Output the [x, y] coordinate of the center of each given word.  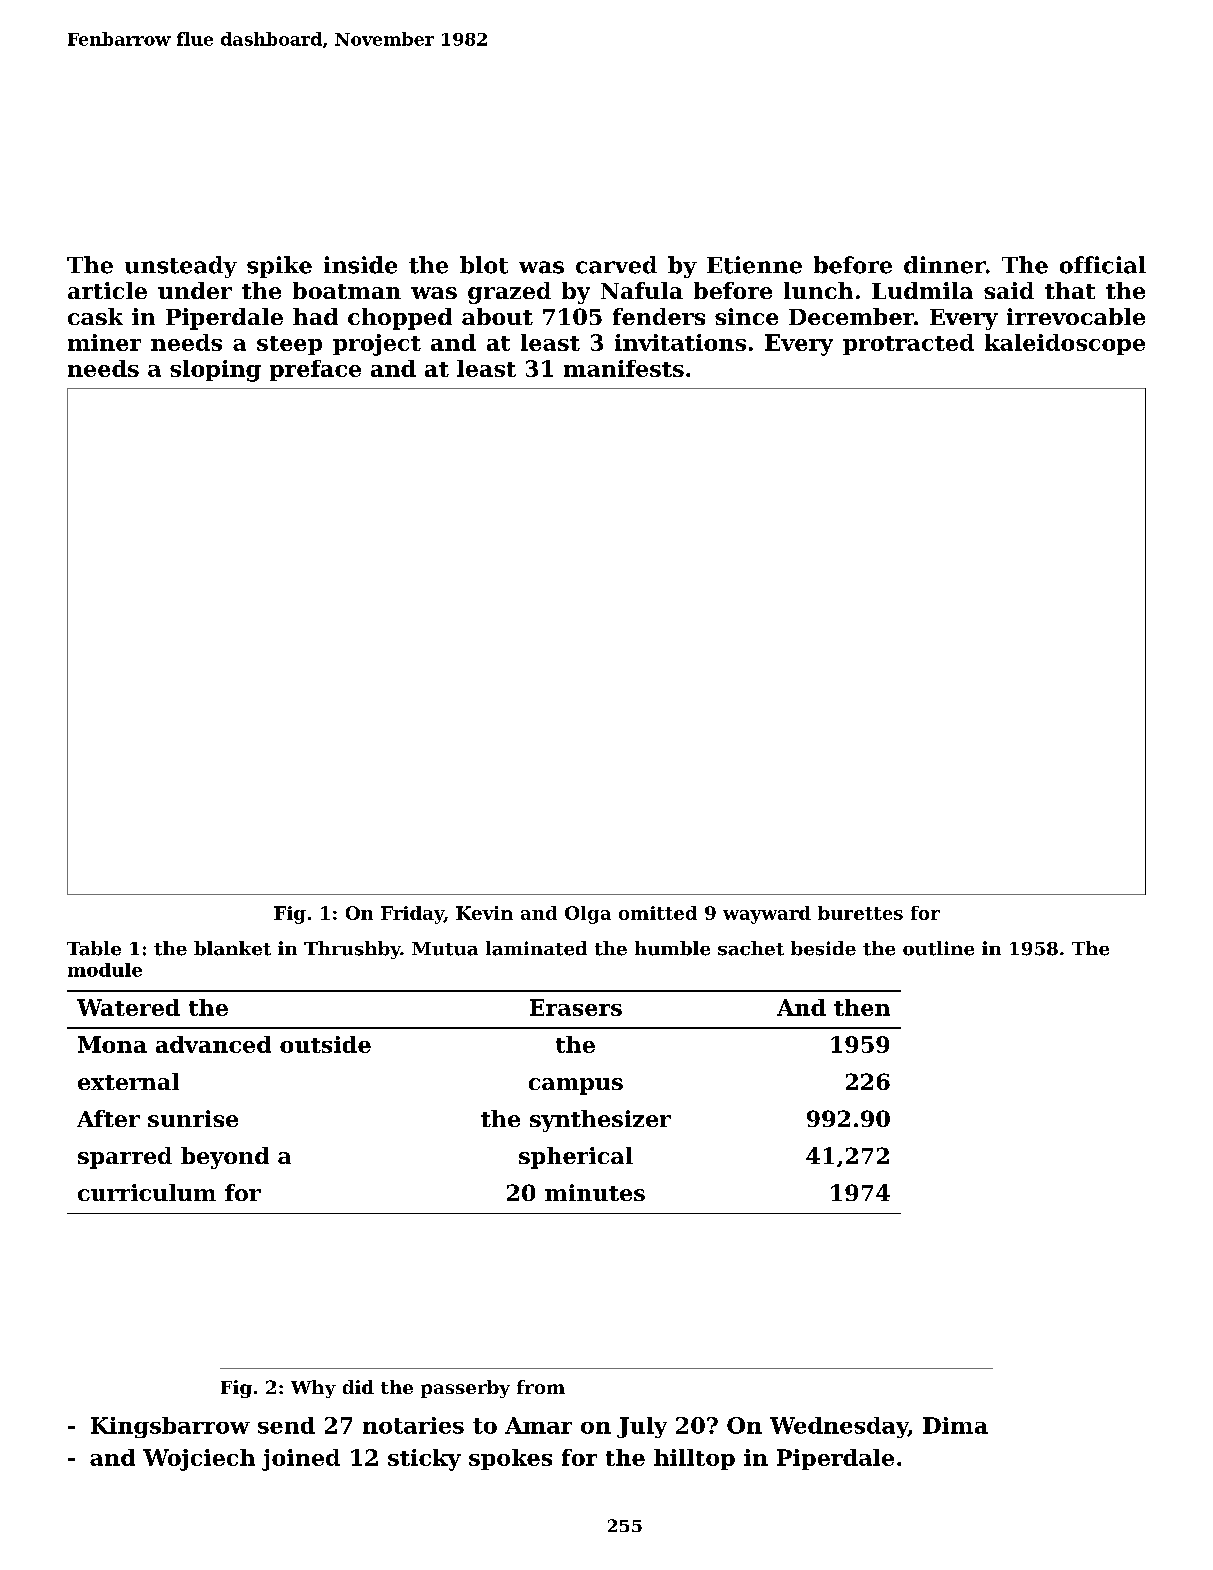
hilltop [694, 1459]
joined [301, 1460]
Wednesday [839, 1427]
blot [484, 265]
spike [279, 267]
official [1103, 265]
